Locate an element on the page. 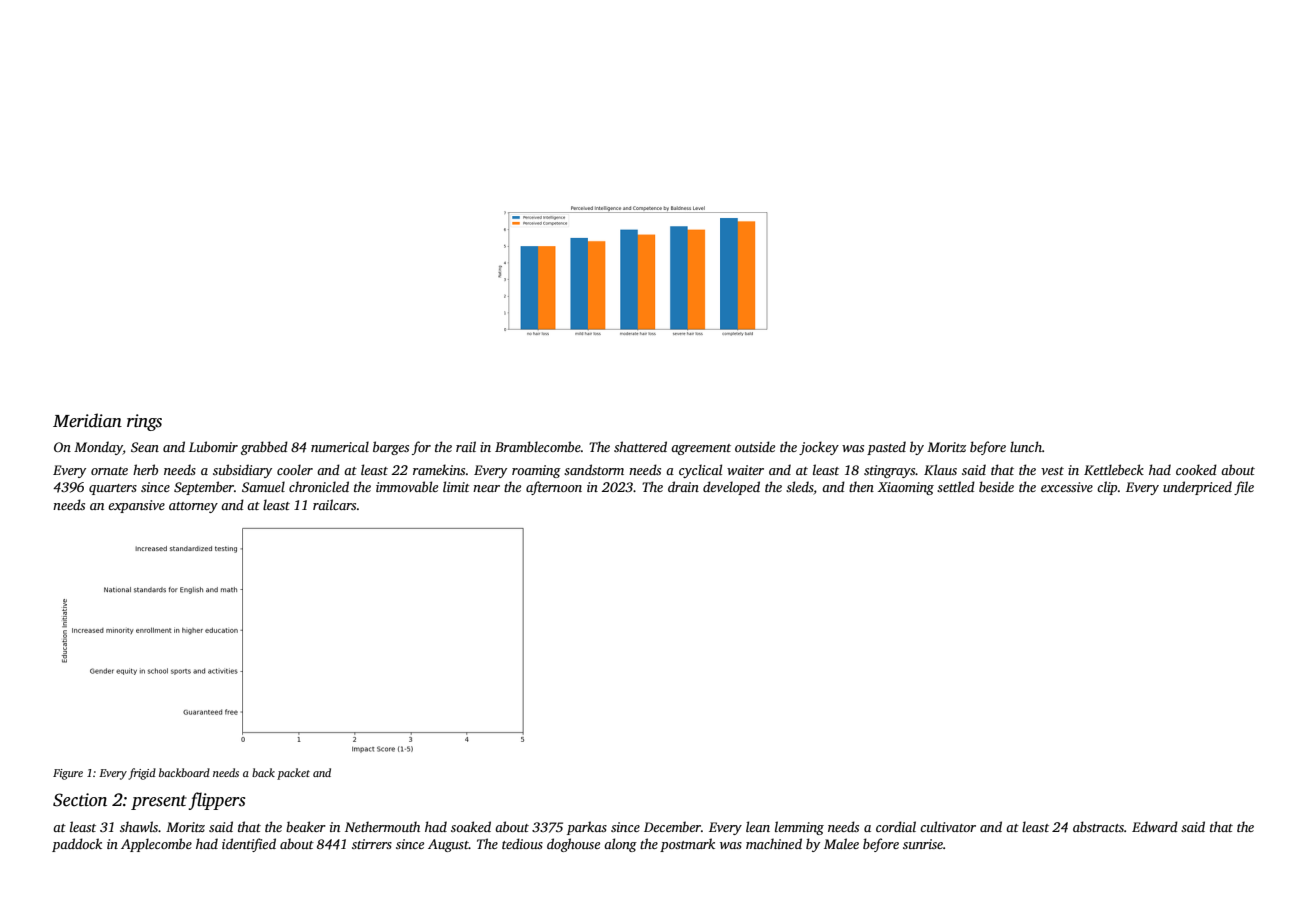  sleds is located at coordinates (800, 488).
